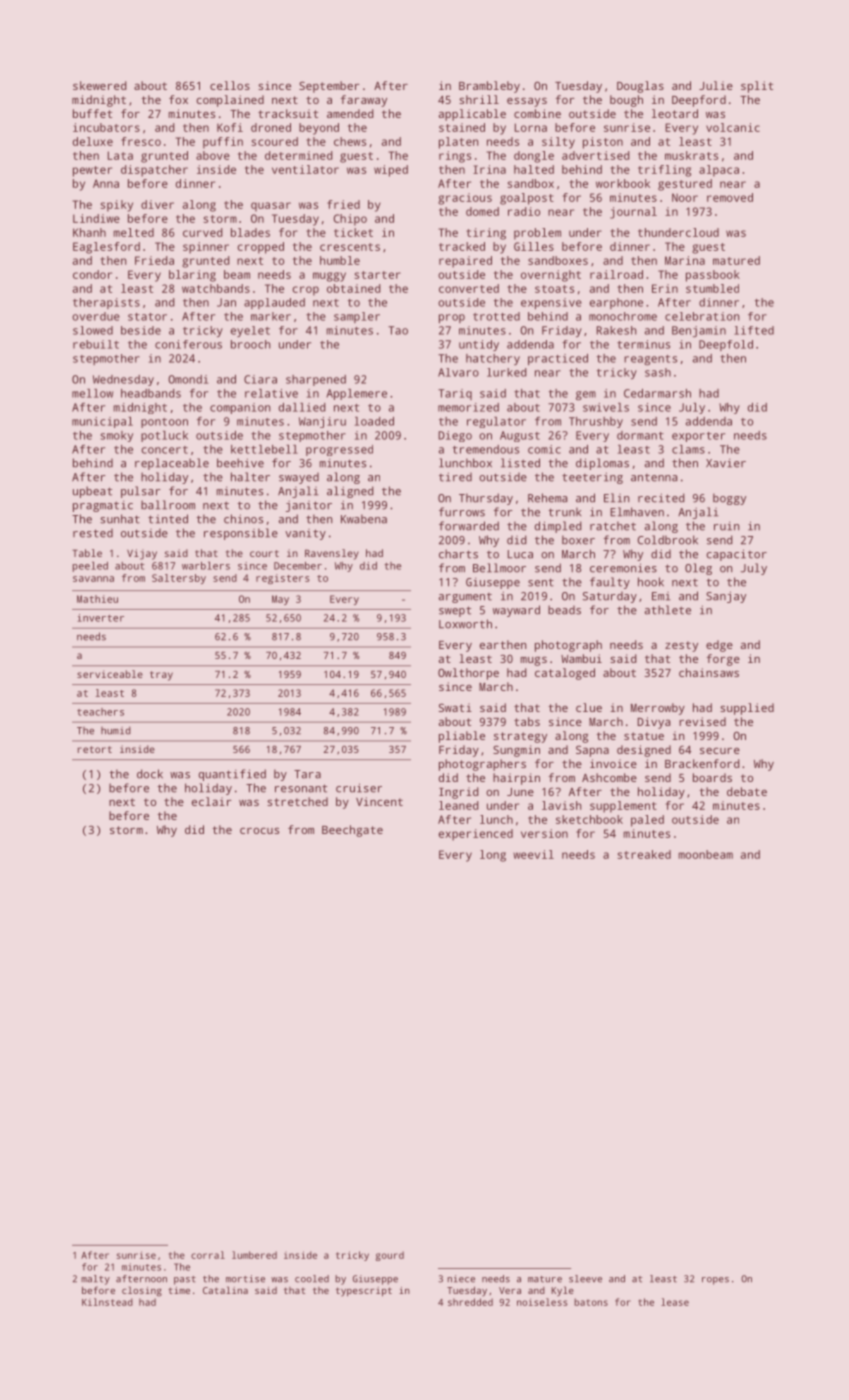 The image size is (849, 1400). What do you see at coordinates (747, 791) in the document?
I see `debate` at bounding box center [747, 791].
